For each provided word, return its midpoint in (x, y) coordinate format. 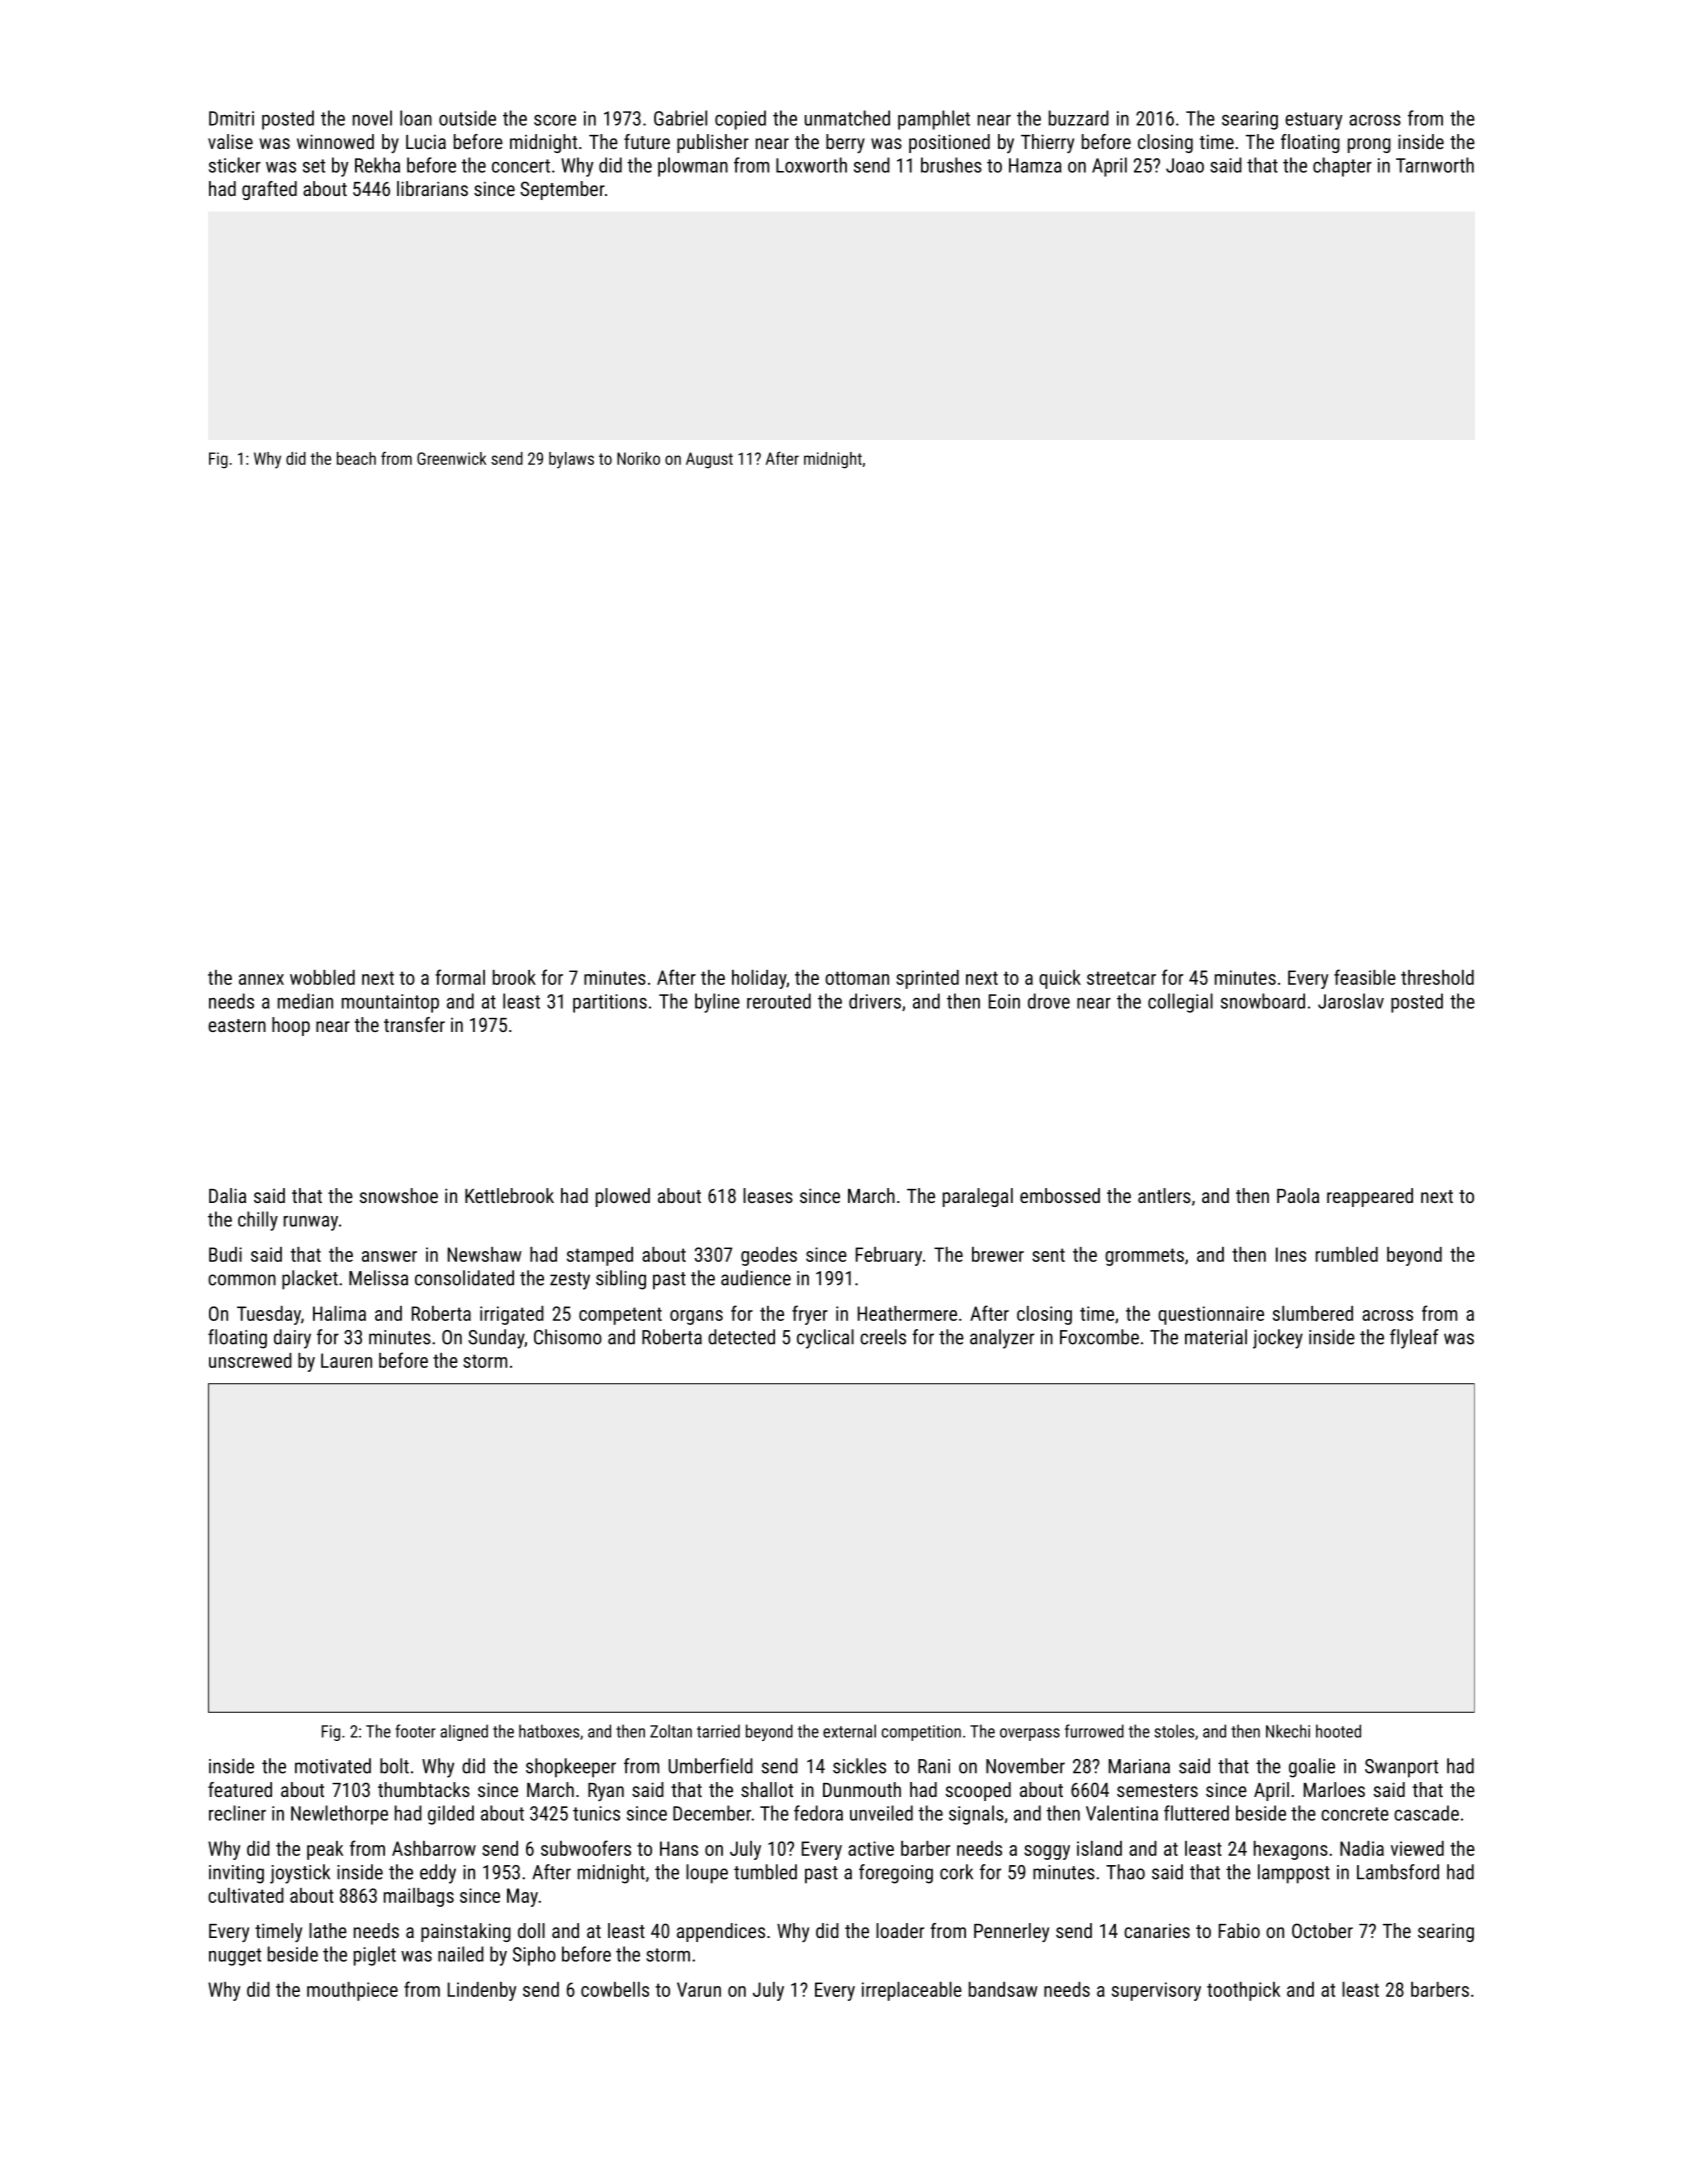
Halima (339, 1313)
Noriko (638, 458)
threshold (1437, 977)
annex (261, 979)
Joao (1185, 165)
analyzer (1002, 1339)
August (709, 460)
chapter (1342, 167)
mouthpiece (352, 1991)
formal (460, 977)
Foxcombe (1099, 1337)
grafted (269, 190)
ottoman (857, 978)
